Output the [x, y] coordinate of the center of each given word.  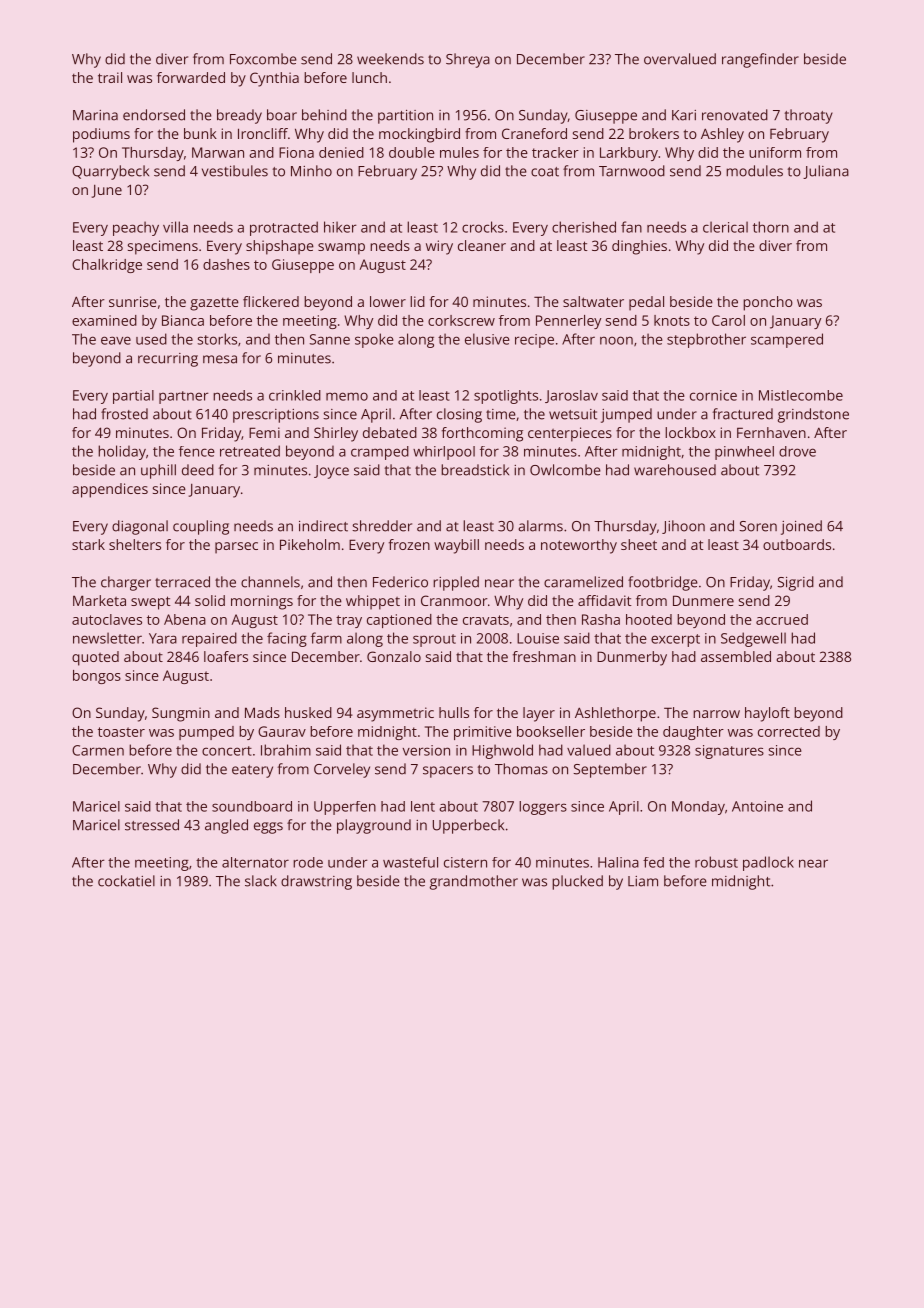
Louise [538, 638]
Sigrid [795, 583]
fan [631, 227]
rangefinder [760, 60]
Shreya [468, 60]
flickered [271, 301]
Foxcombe [263, 59]
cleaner [482, 245]
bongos [97, 677]
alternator [255, 862]
